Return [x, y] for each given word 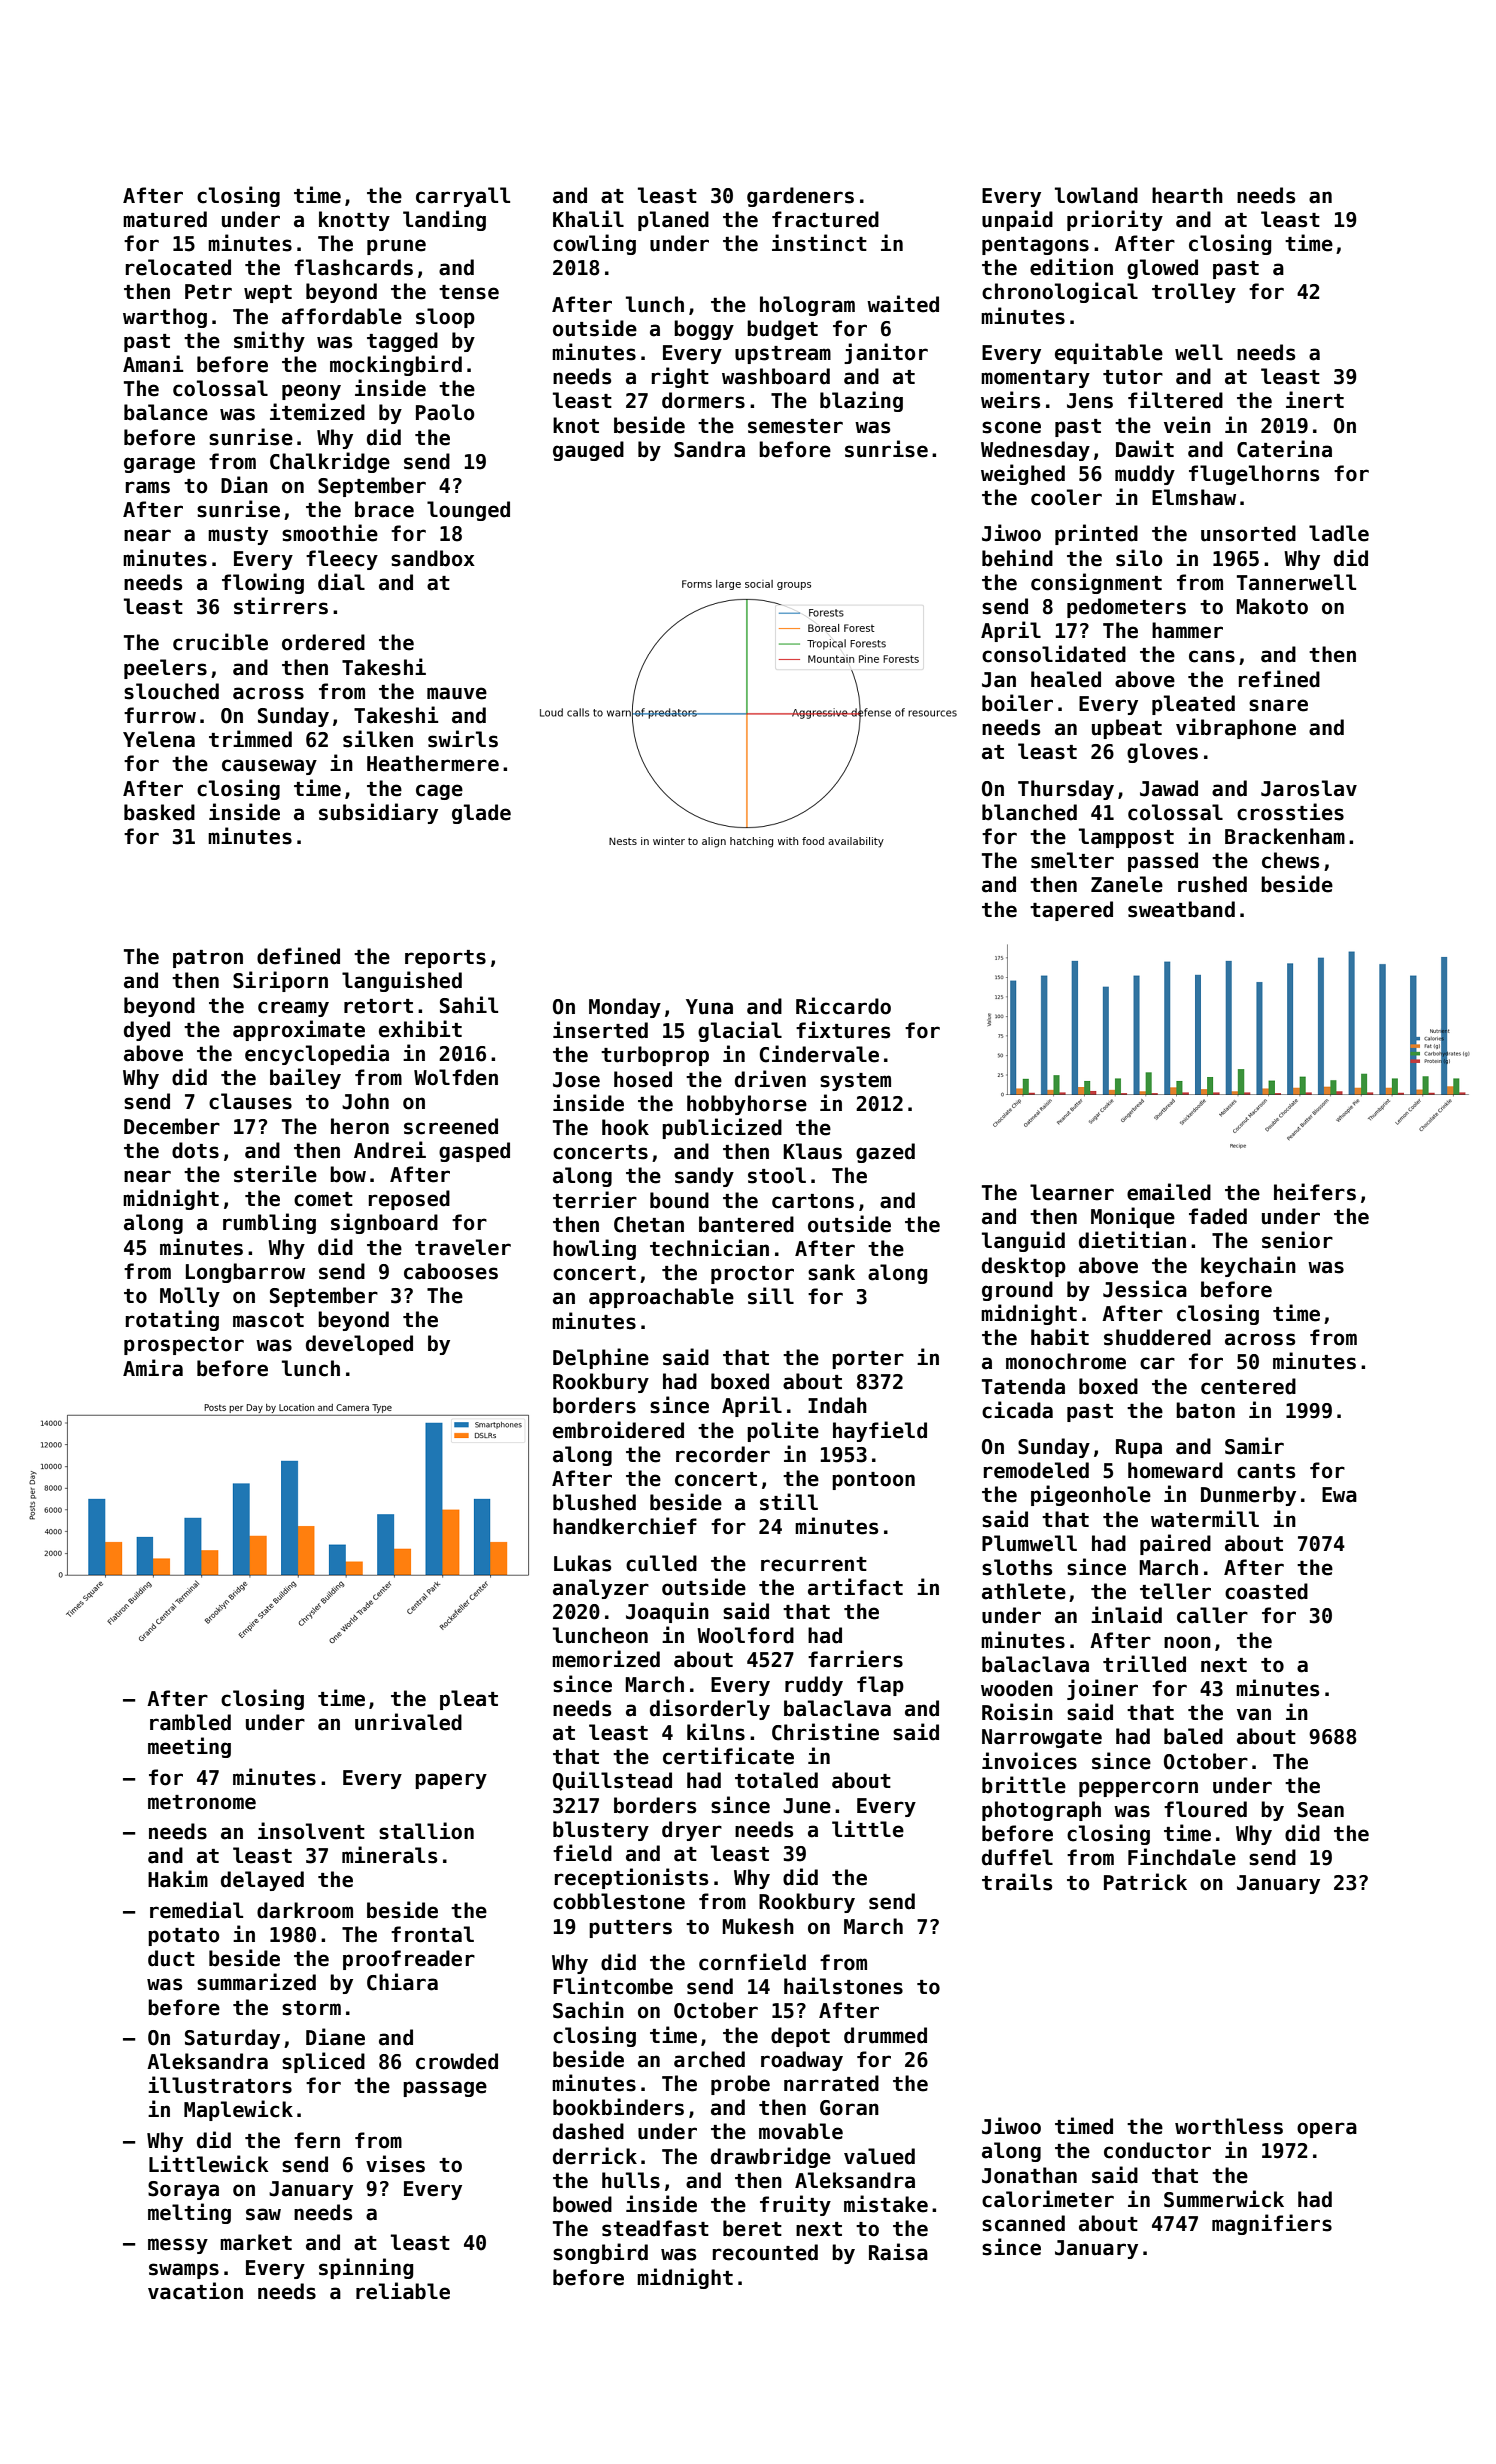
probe [740, 2085]
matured [165, 219]
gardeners [800, 197]
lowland [1096, 195]
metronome [202, 1802]
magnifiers [1272, 2224]
